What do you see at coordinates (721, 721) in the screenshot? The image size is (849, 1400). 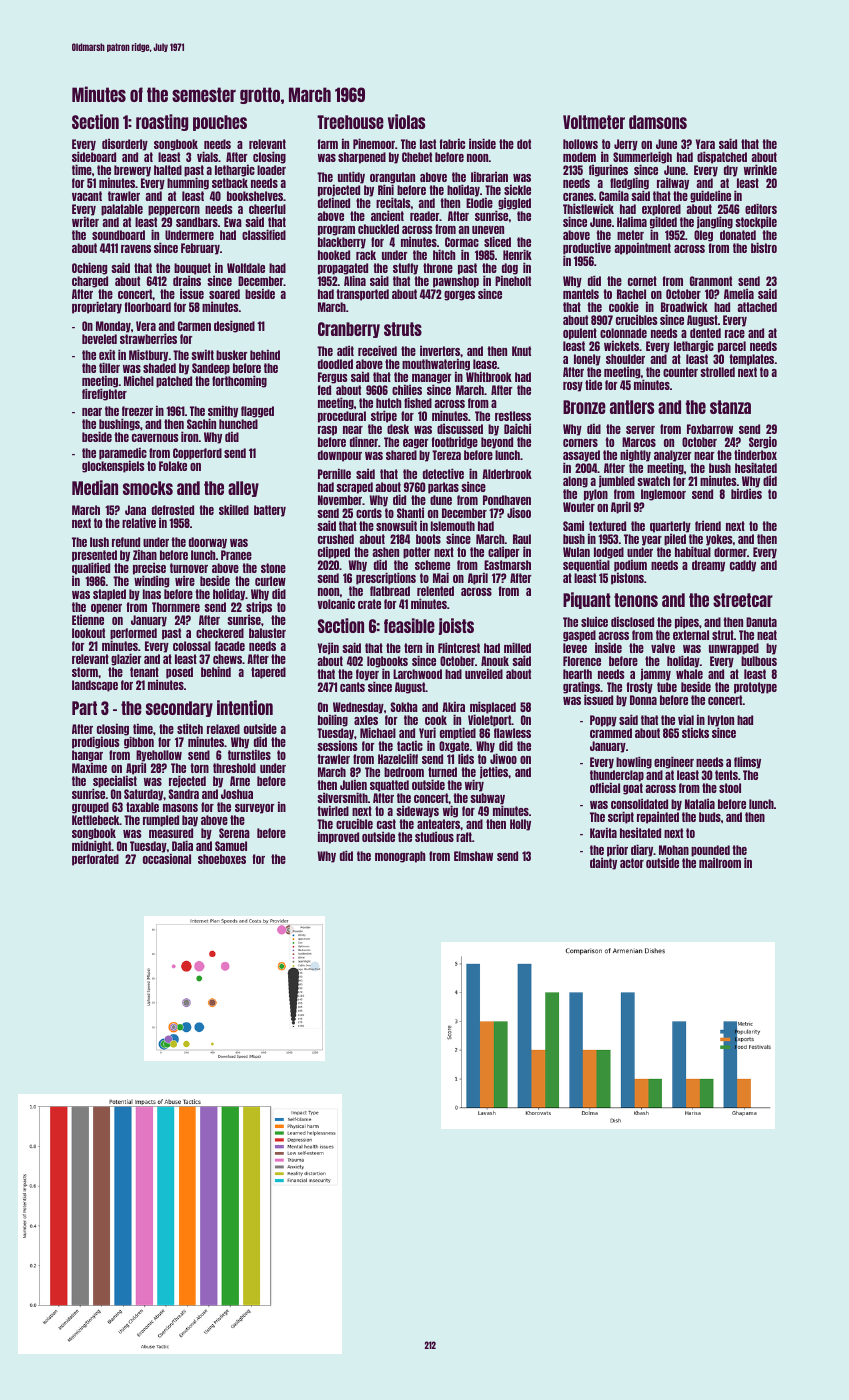 I see `Ivyton` at bounding box center [721, 721].
